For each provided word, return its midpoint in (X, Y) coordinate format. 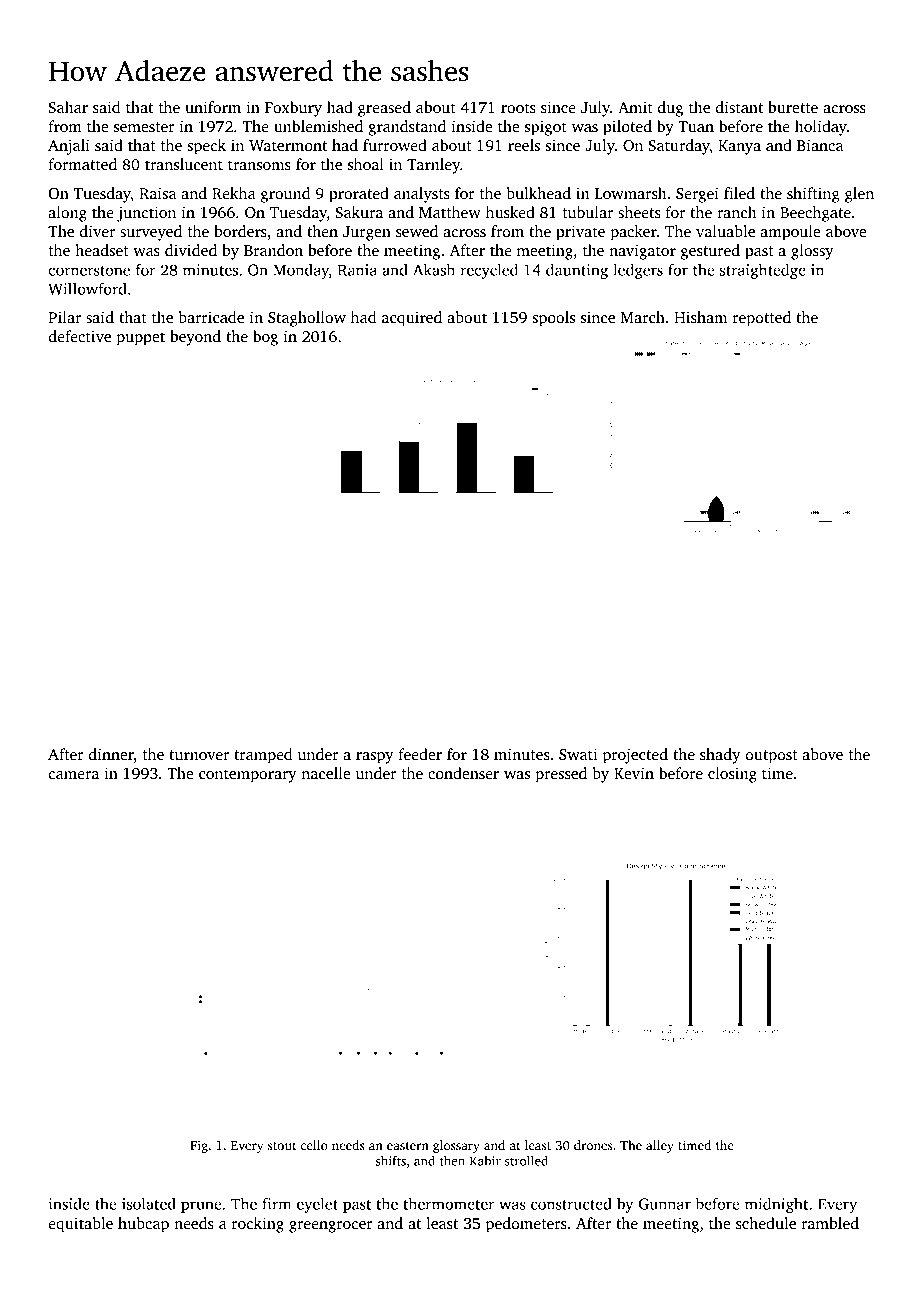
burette (793, 107)
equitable (80, 1225)
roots (518, 108)
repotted (762, 319)
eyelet (317, 1205)
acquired (412, 319)
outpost (771, 757)
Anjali (69, 147)
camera (73, 775)
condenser (463, 773)
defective (79, 336)
